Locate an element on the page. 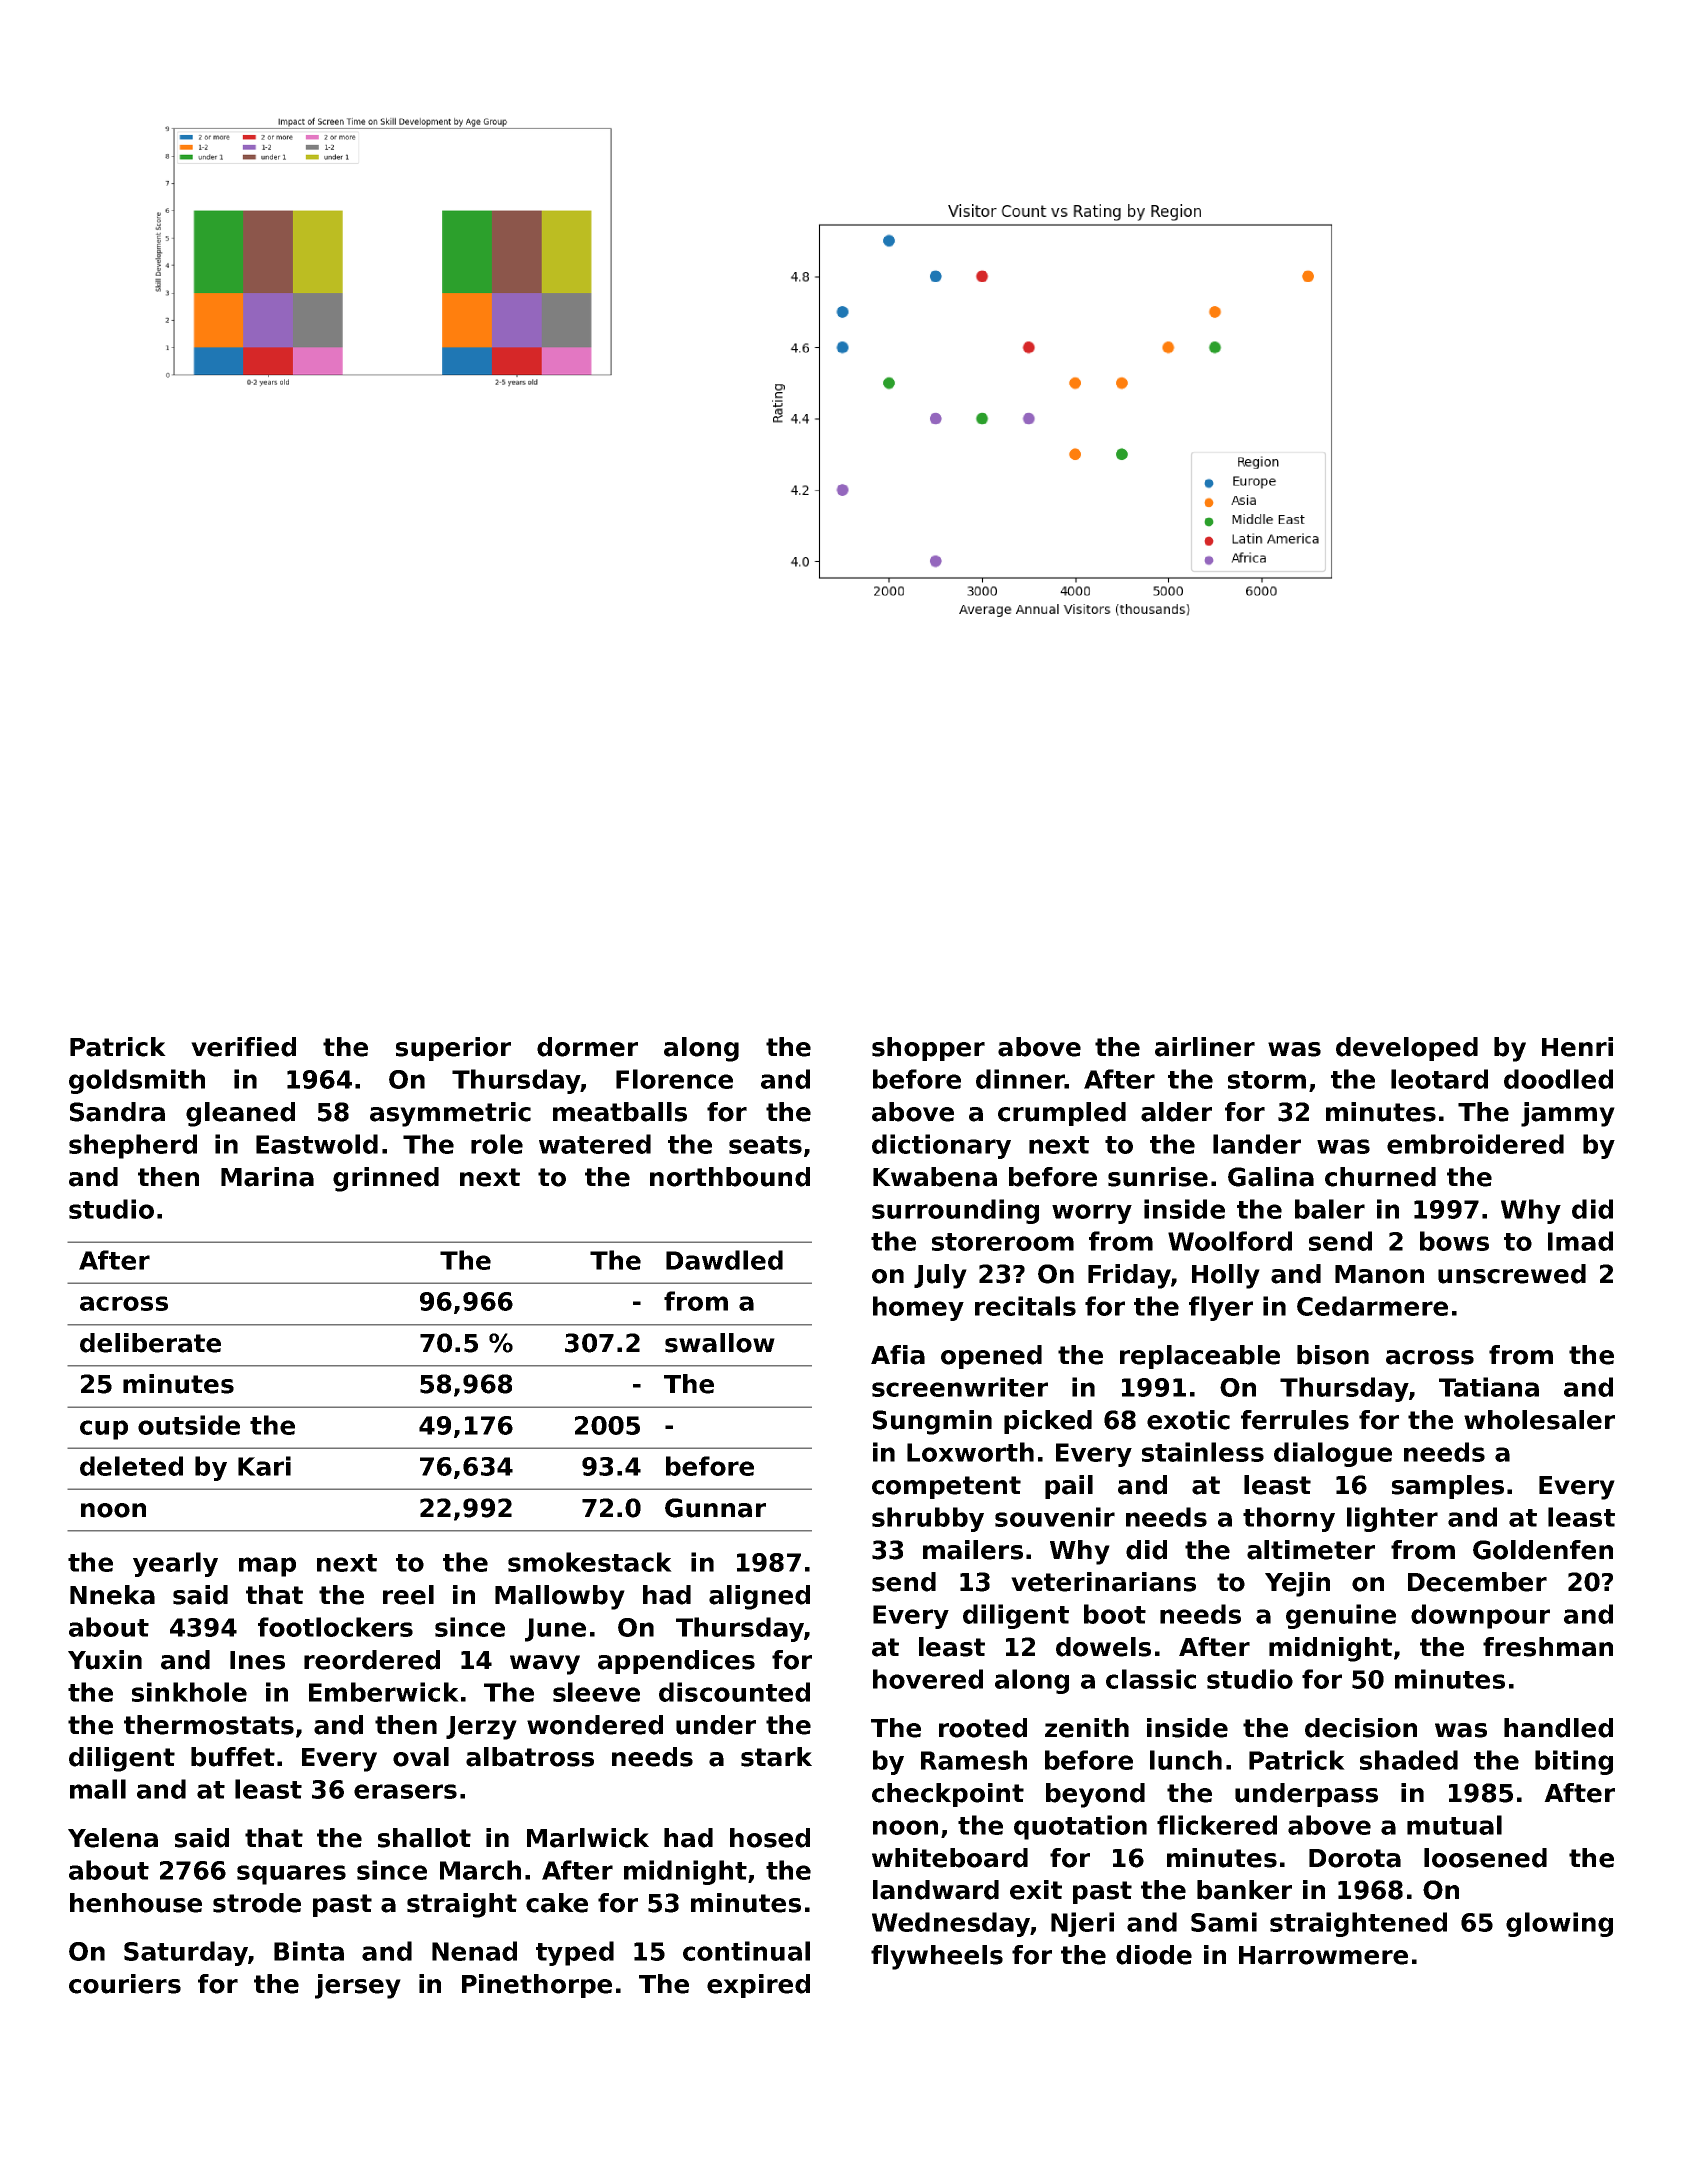 The width and height of the image is (1683, 2178). goldsmith is located at coordinates (137, 1081).
